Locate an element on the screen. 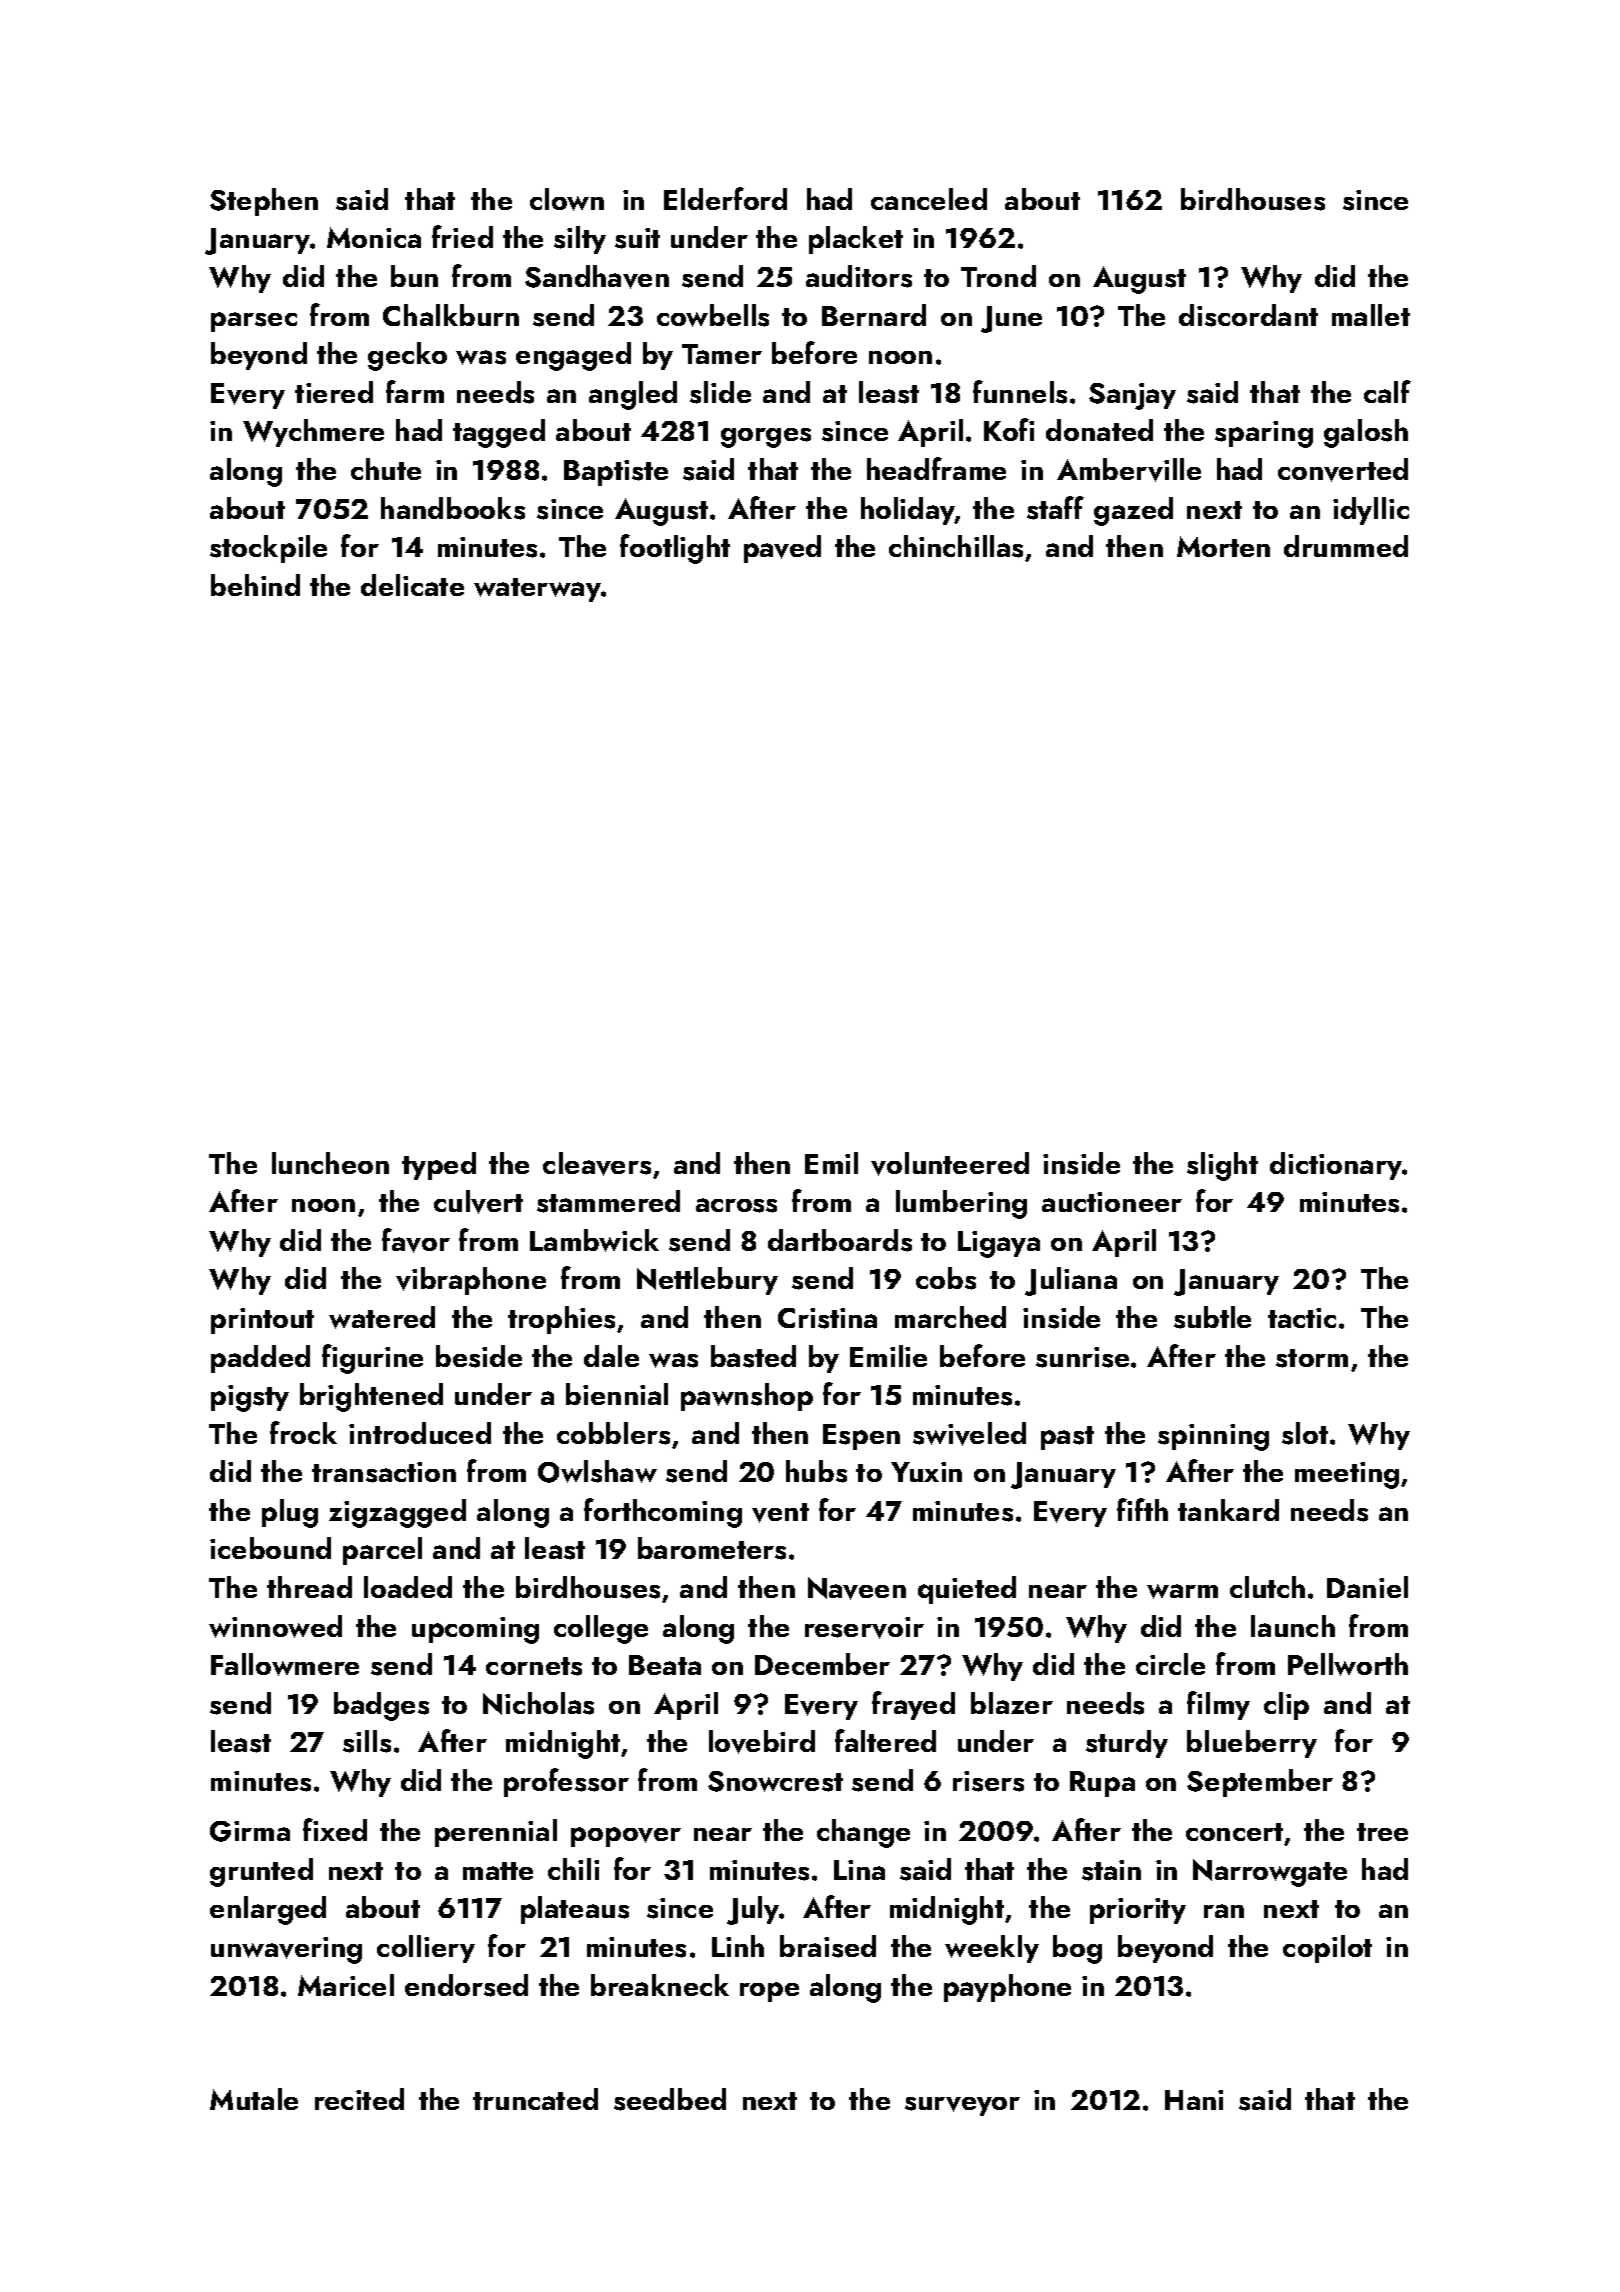 The image size is (1620, 2292). Daniel is located at coordinates (1367, 1587).
